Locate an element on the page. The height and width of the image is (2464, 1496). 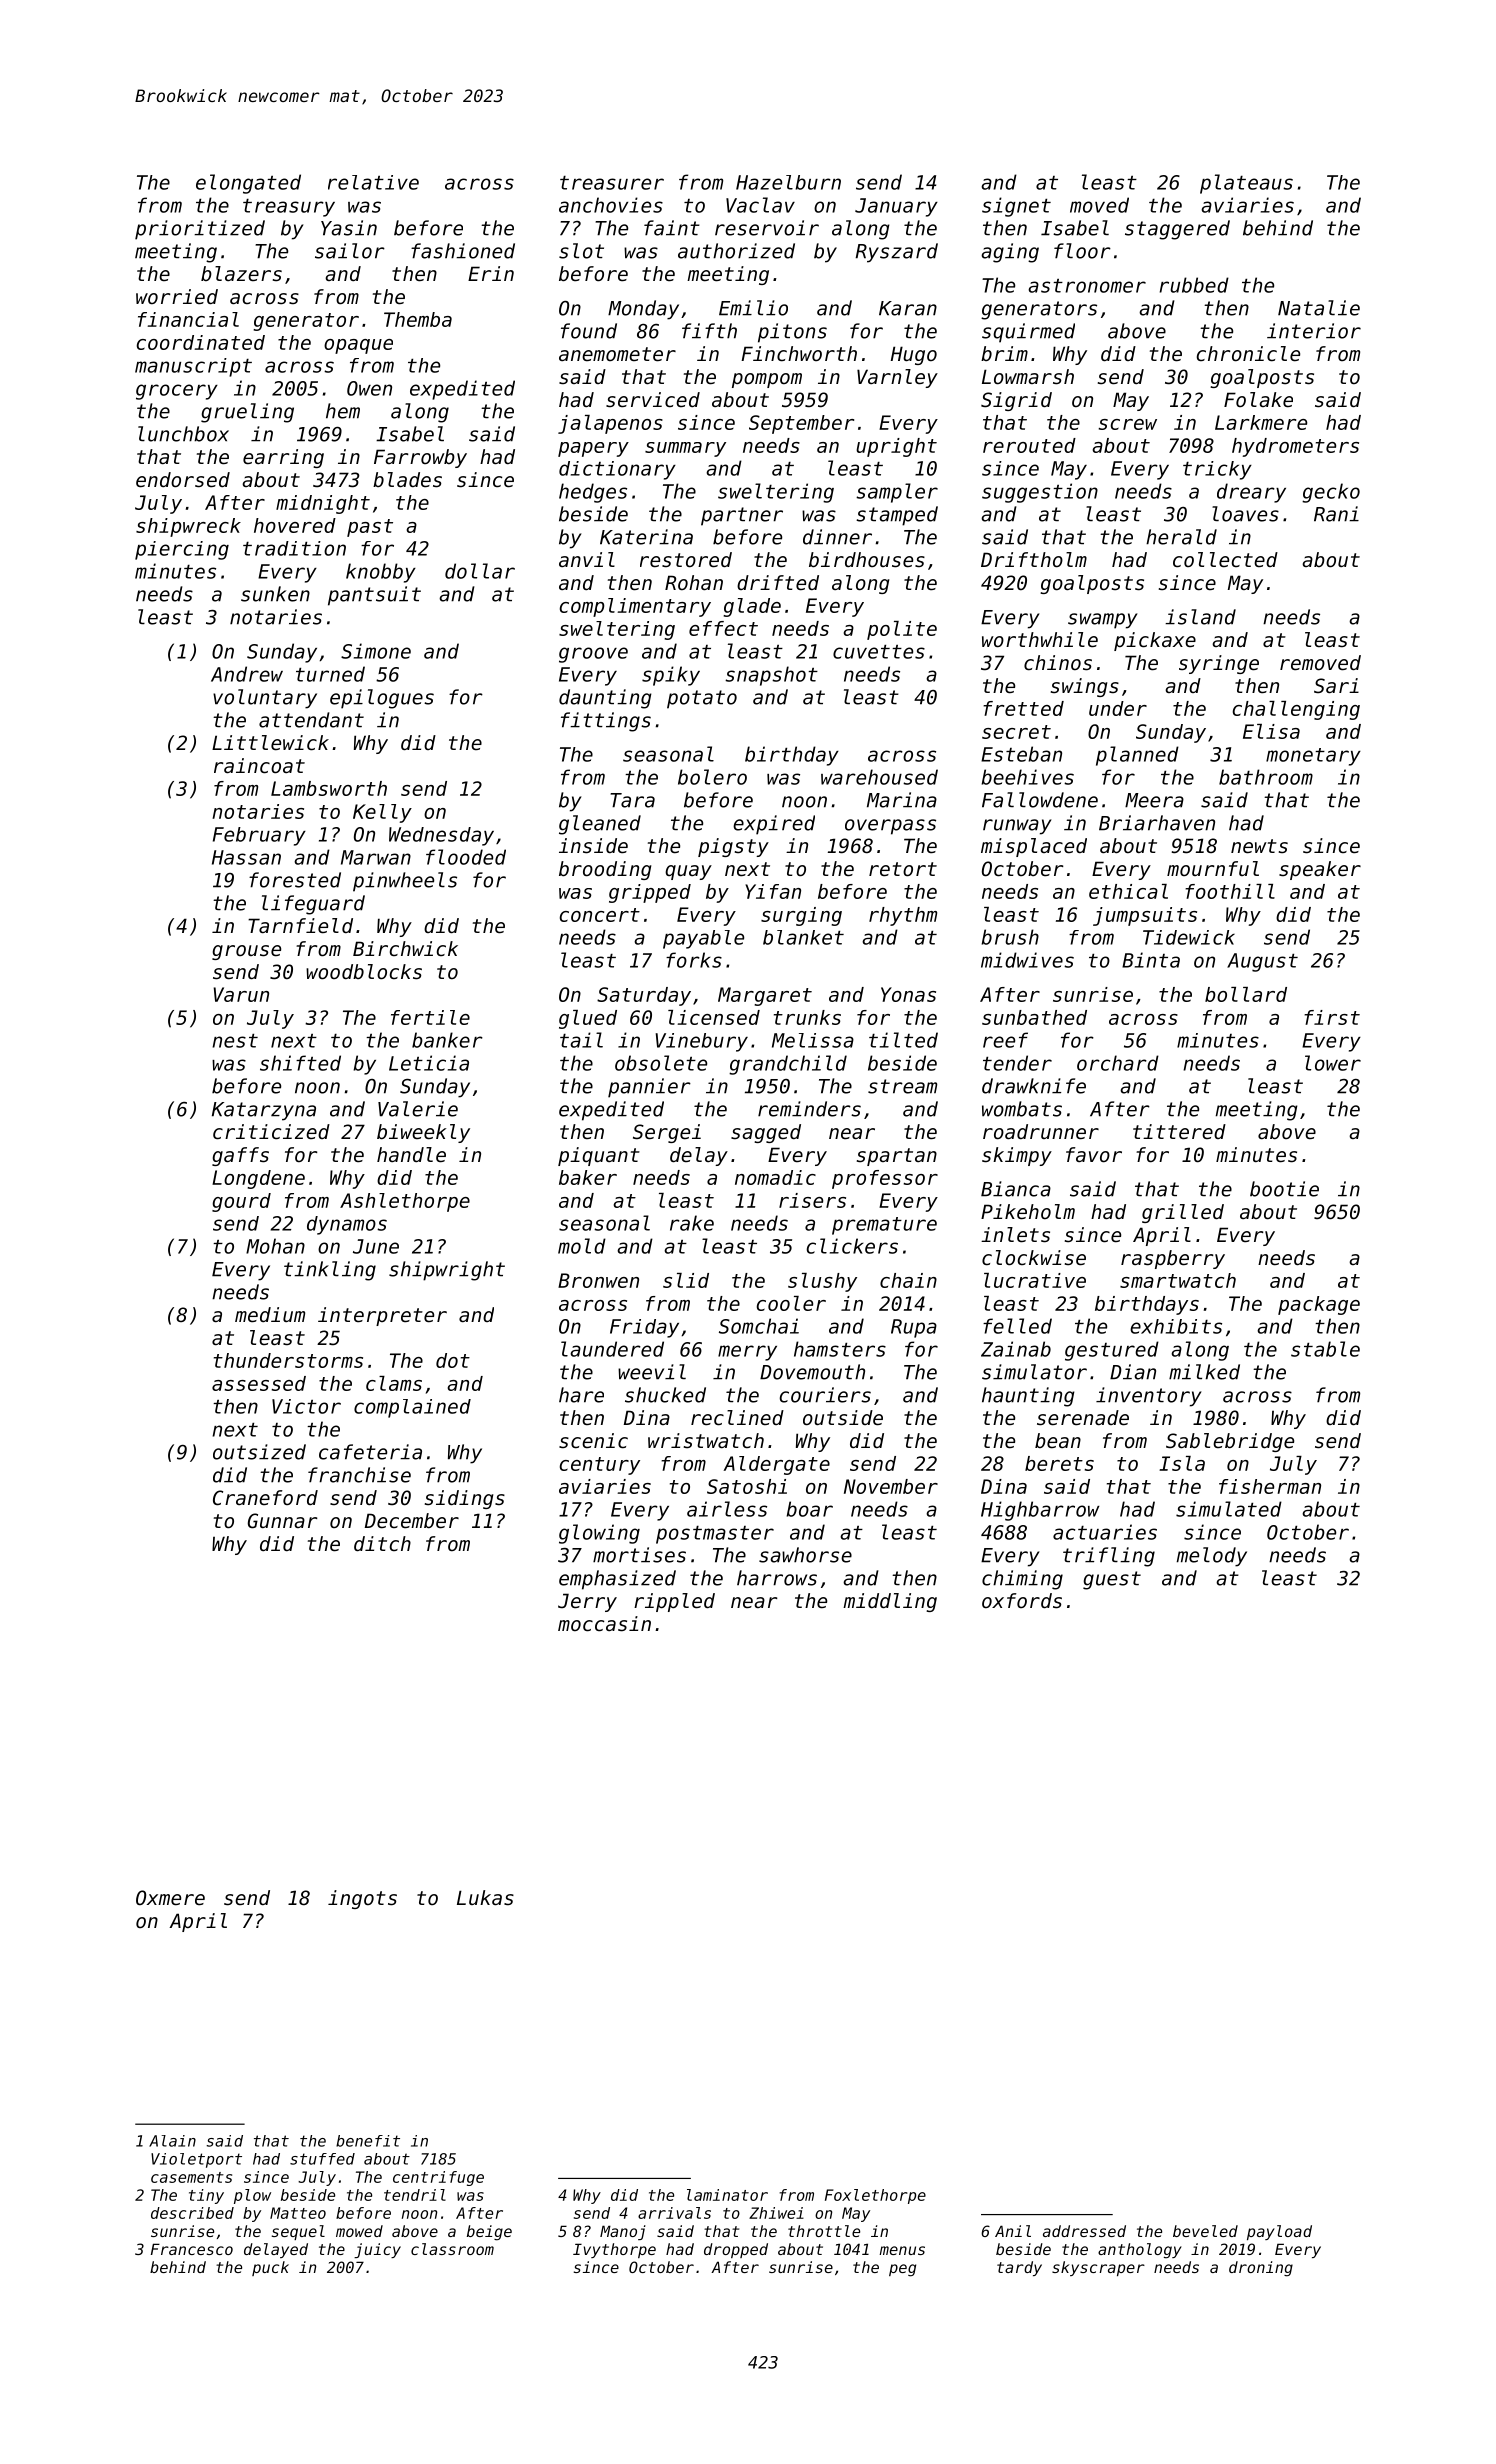
fittings is located at coordinates (606, 722).
